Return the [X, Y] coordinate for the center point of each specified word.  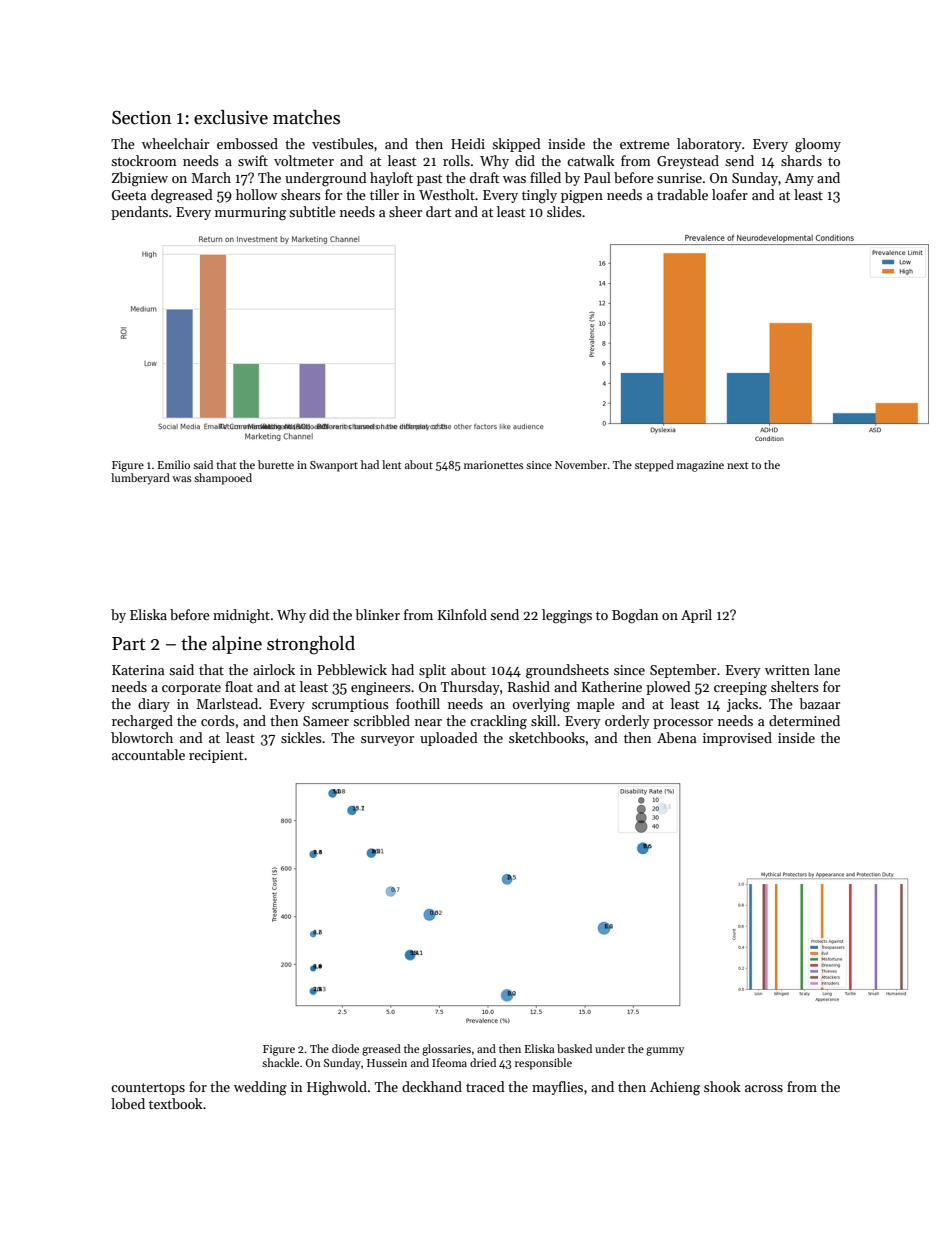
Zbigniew [140, 179]
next [737, 465]
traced [485, 1086]
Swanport [334, 466]
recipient [216, 756]
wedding [260, 1088]
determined [804, 720]
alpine [237, 645]
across [764, 1088]
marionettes [493, 465]
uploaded [449, 739]
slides [564, 211]
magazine [700, 466]
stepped [654, 466]
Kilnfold [462, 614]
